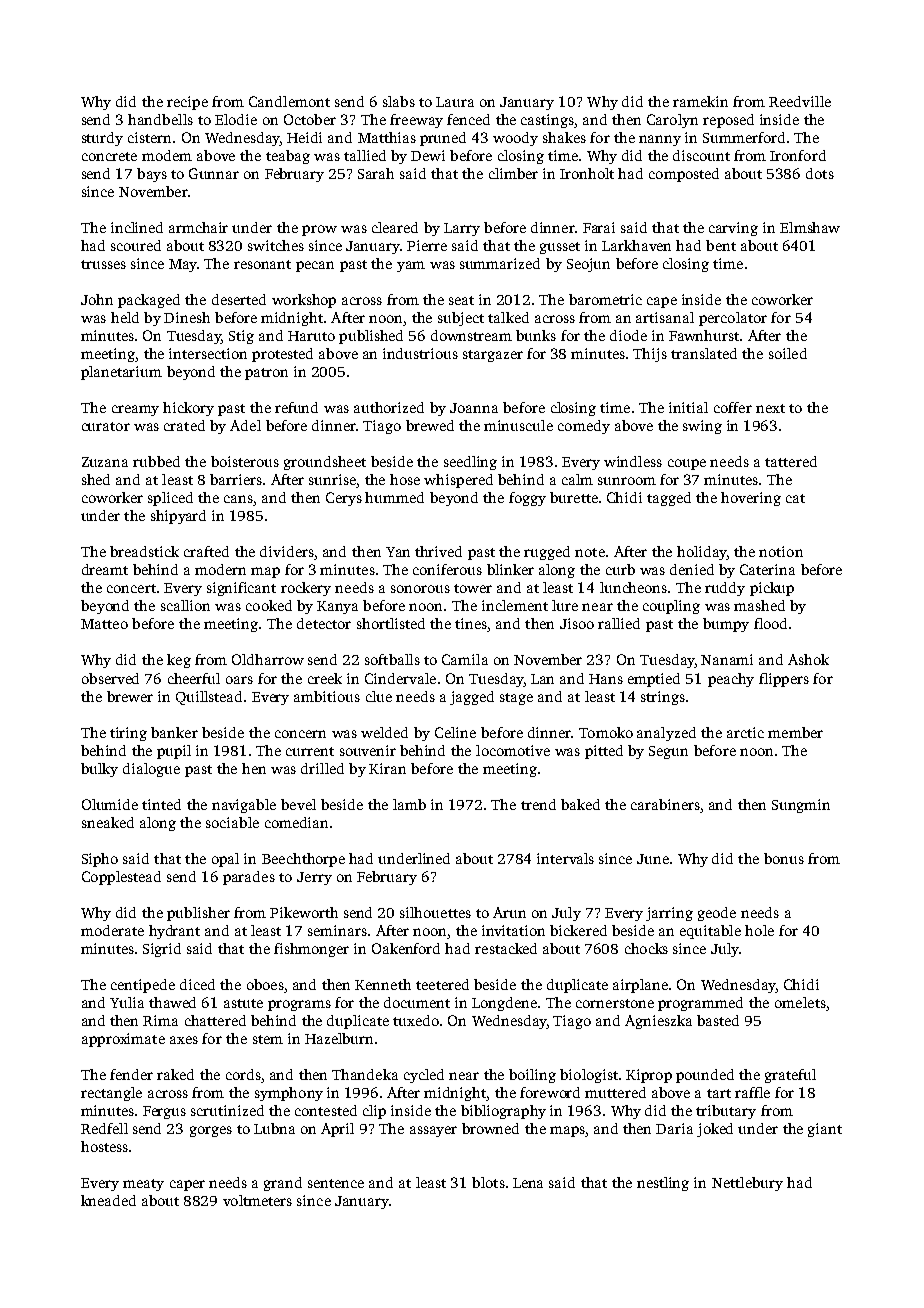 This screenshot has width=924, height=1308. I want to click on bent, so click(721, 245).
